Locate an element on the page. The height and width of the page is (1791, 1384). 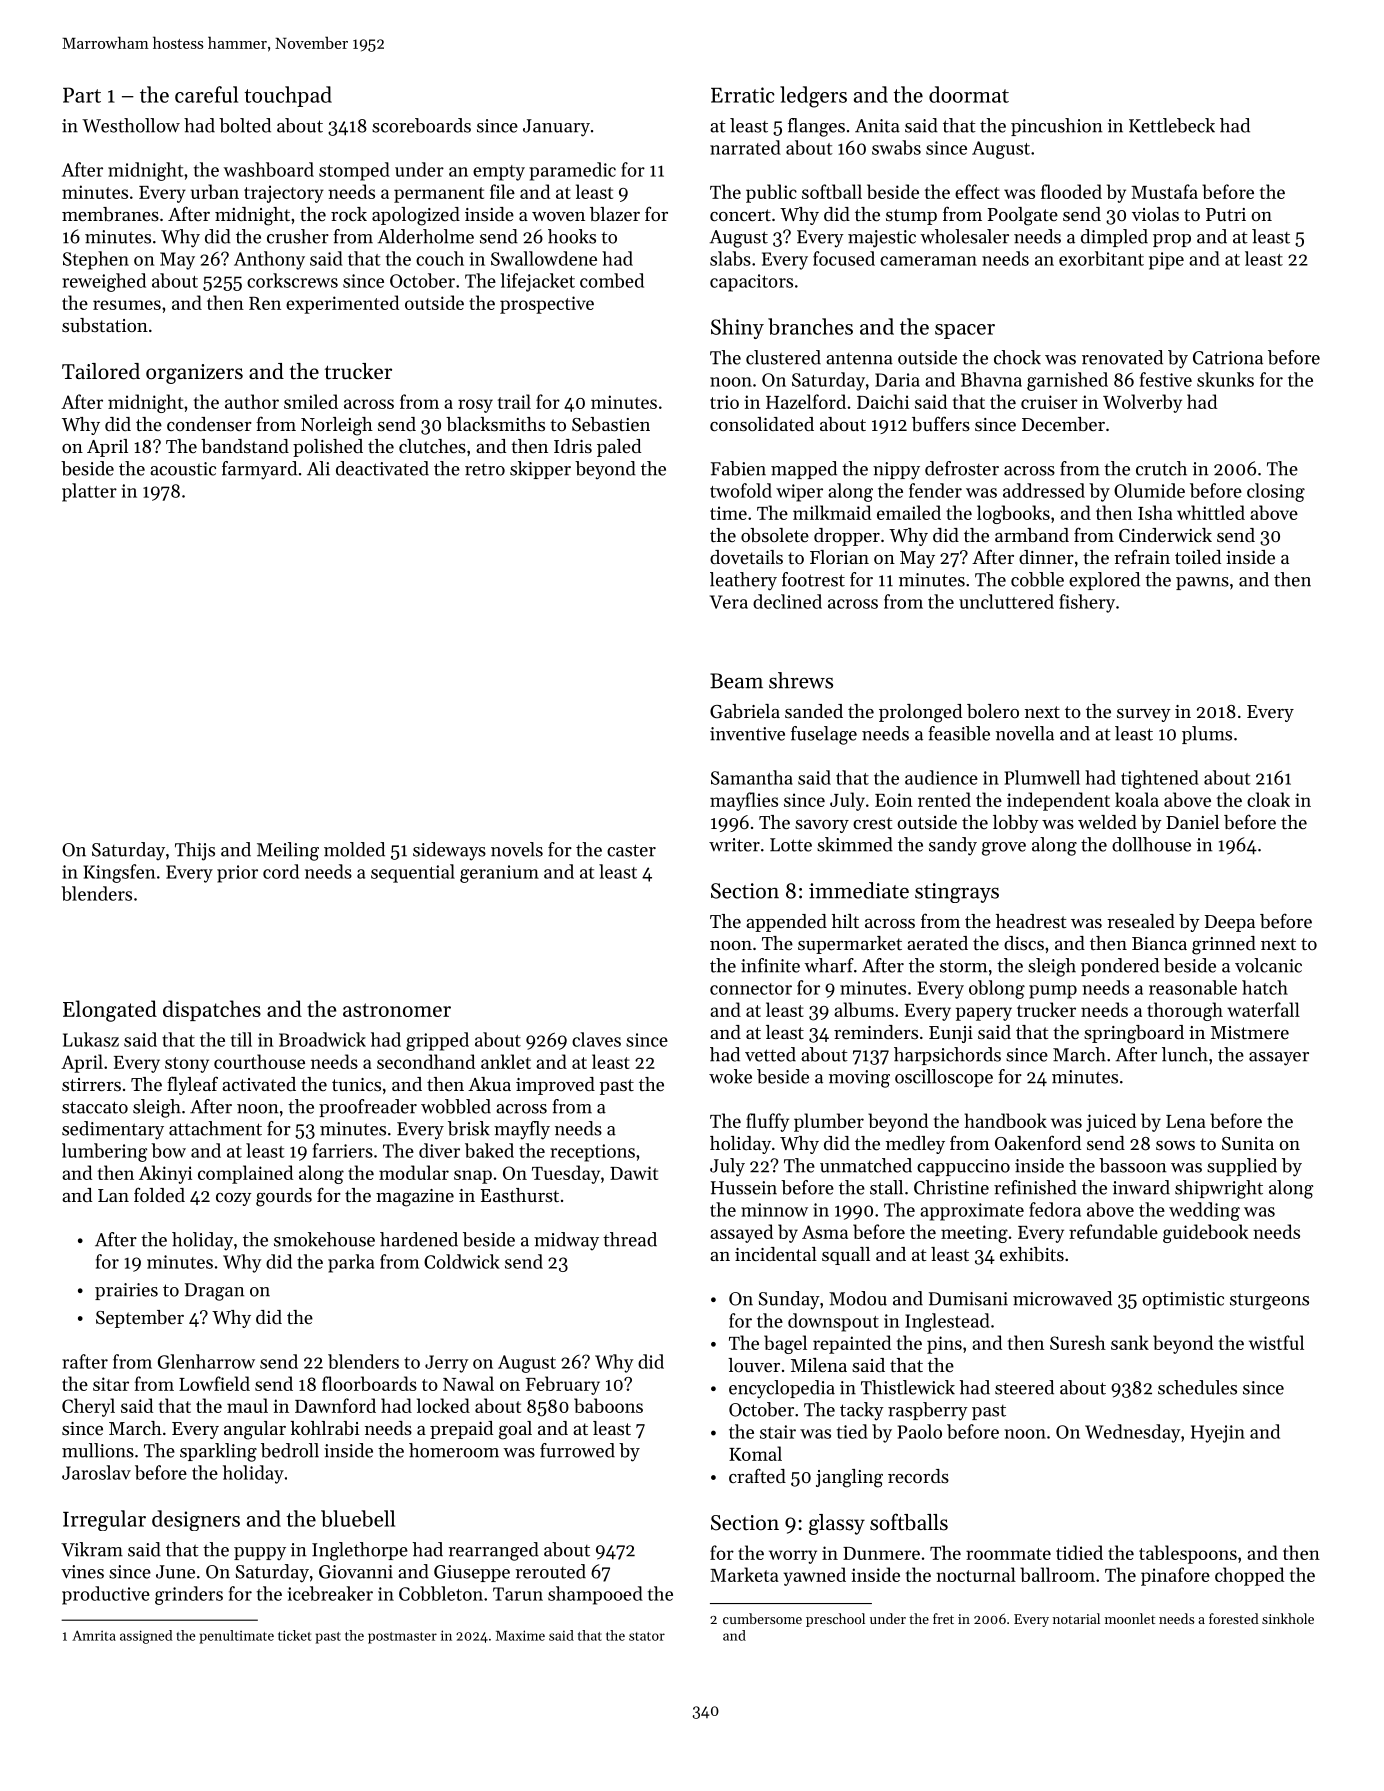
public is located at coordinates (771, 193).
